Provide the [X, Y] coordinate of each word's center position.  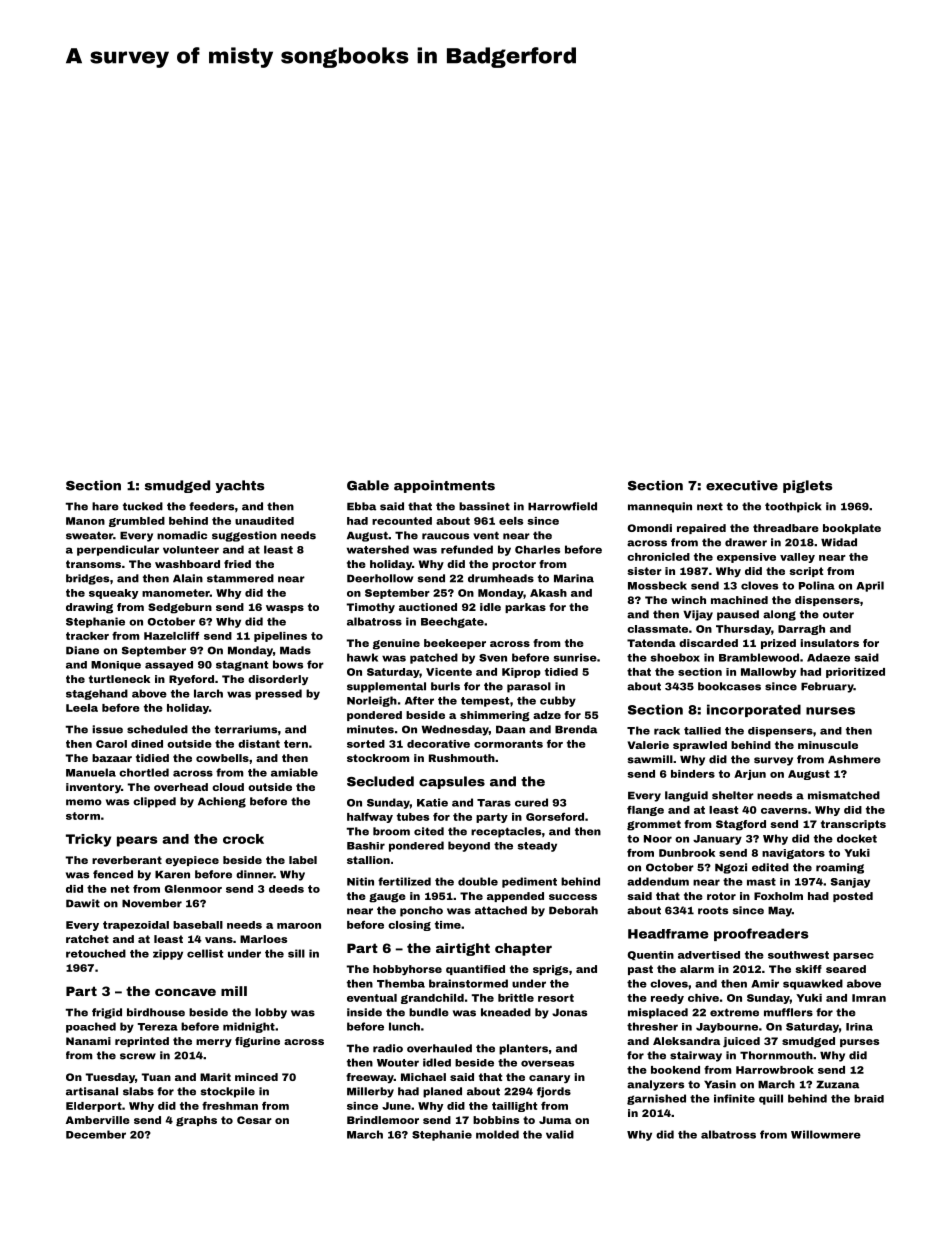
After [419, 700]
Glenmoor [193, 889]
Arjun [750, 775]
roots [713, 910]
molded [497, 1134]
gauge [387, 898]
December [96, 1134]
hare [105, 506]
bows [288, 664]
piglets [807, 486]
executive [742, 485]
